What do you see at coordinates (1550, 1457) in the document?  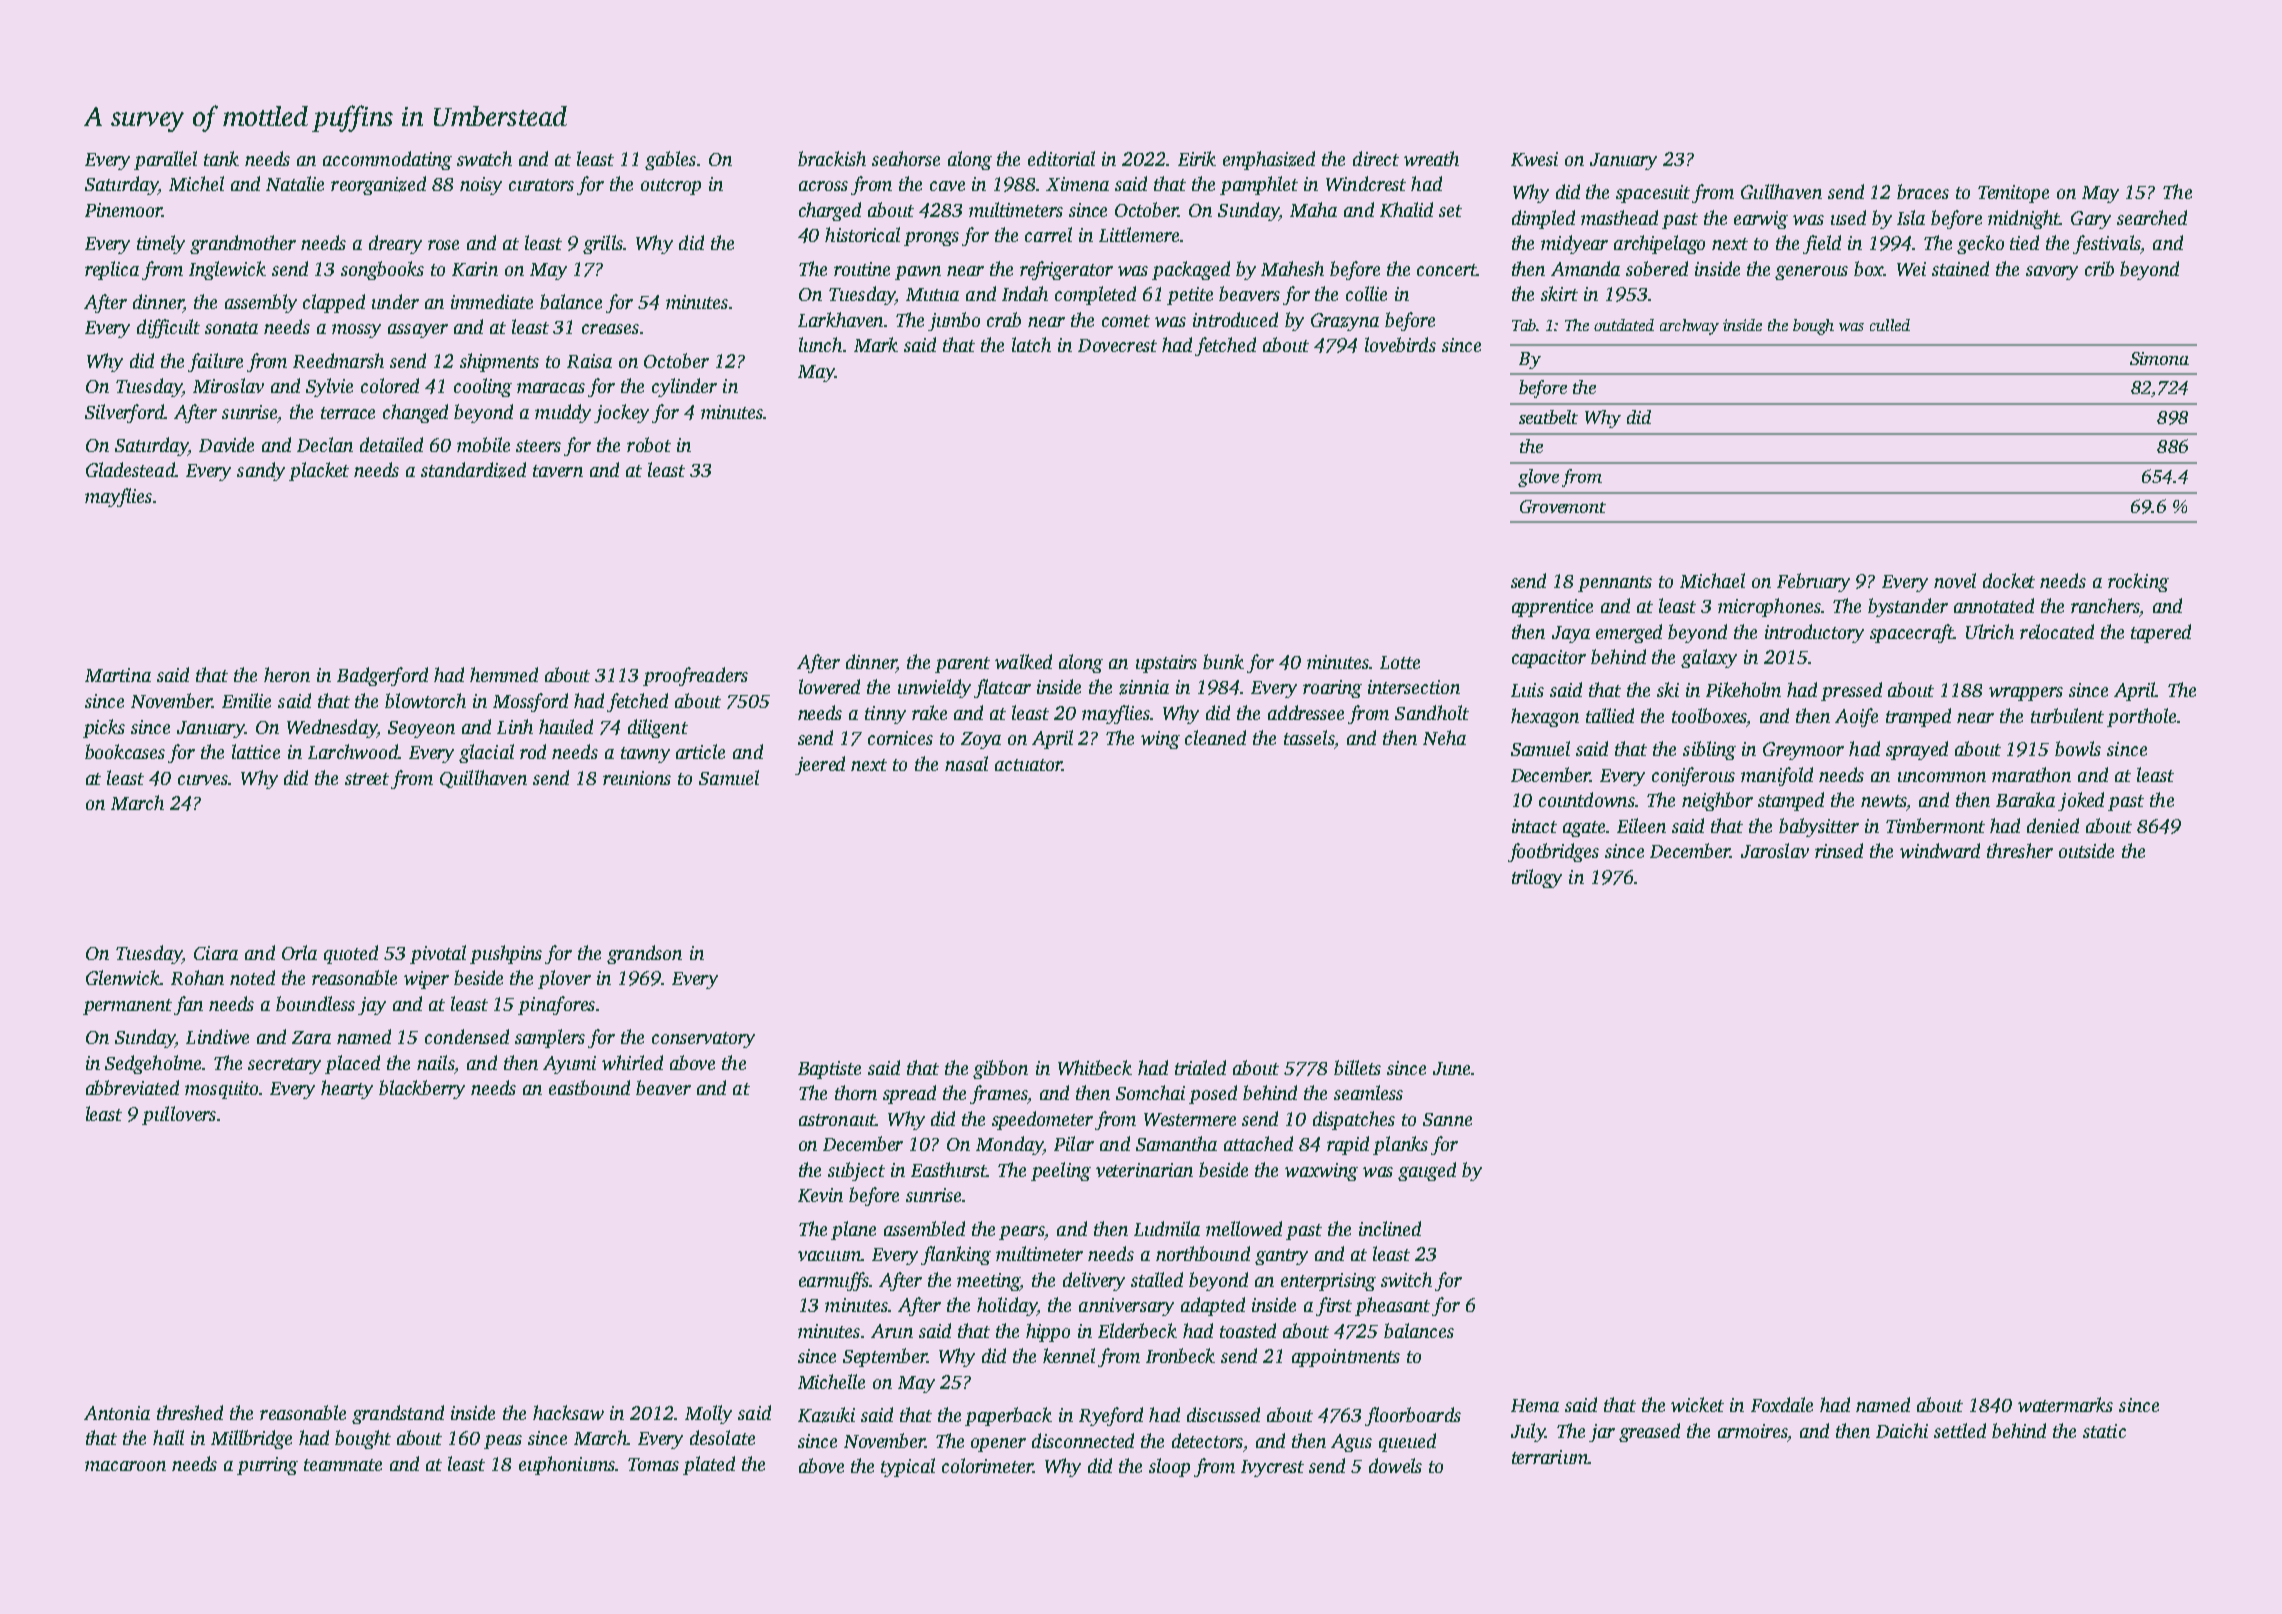 I see `terrarium` at bounding box center [1550, 1457].
